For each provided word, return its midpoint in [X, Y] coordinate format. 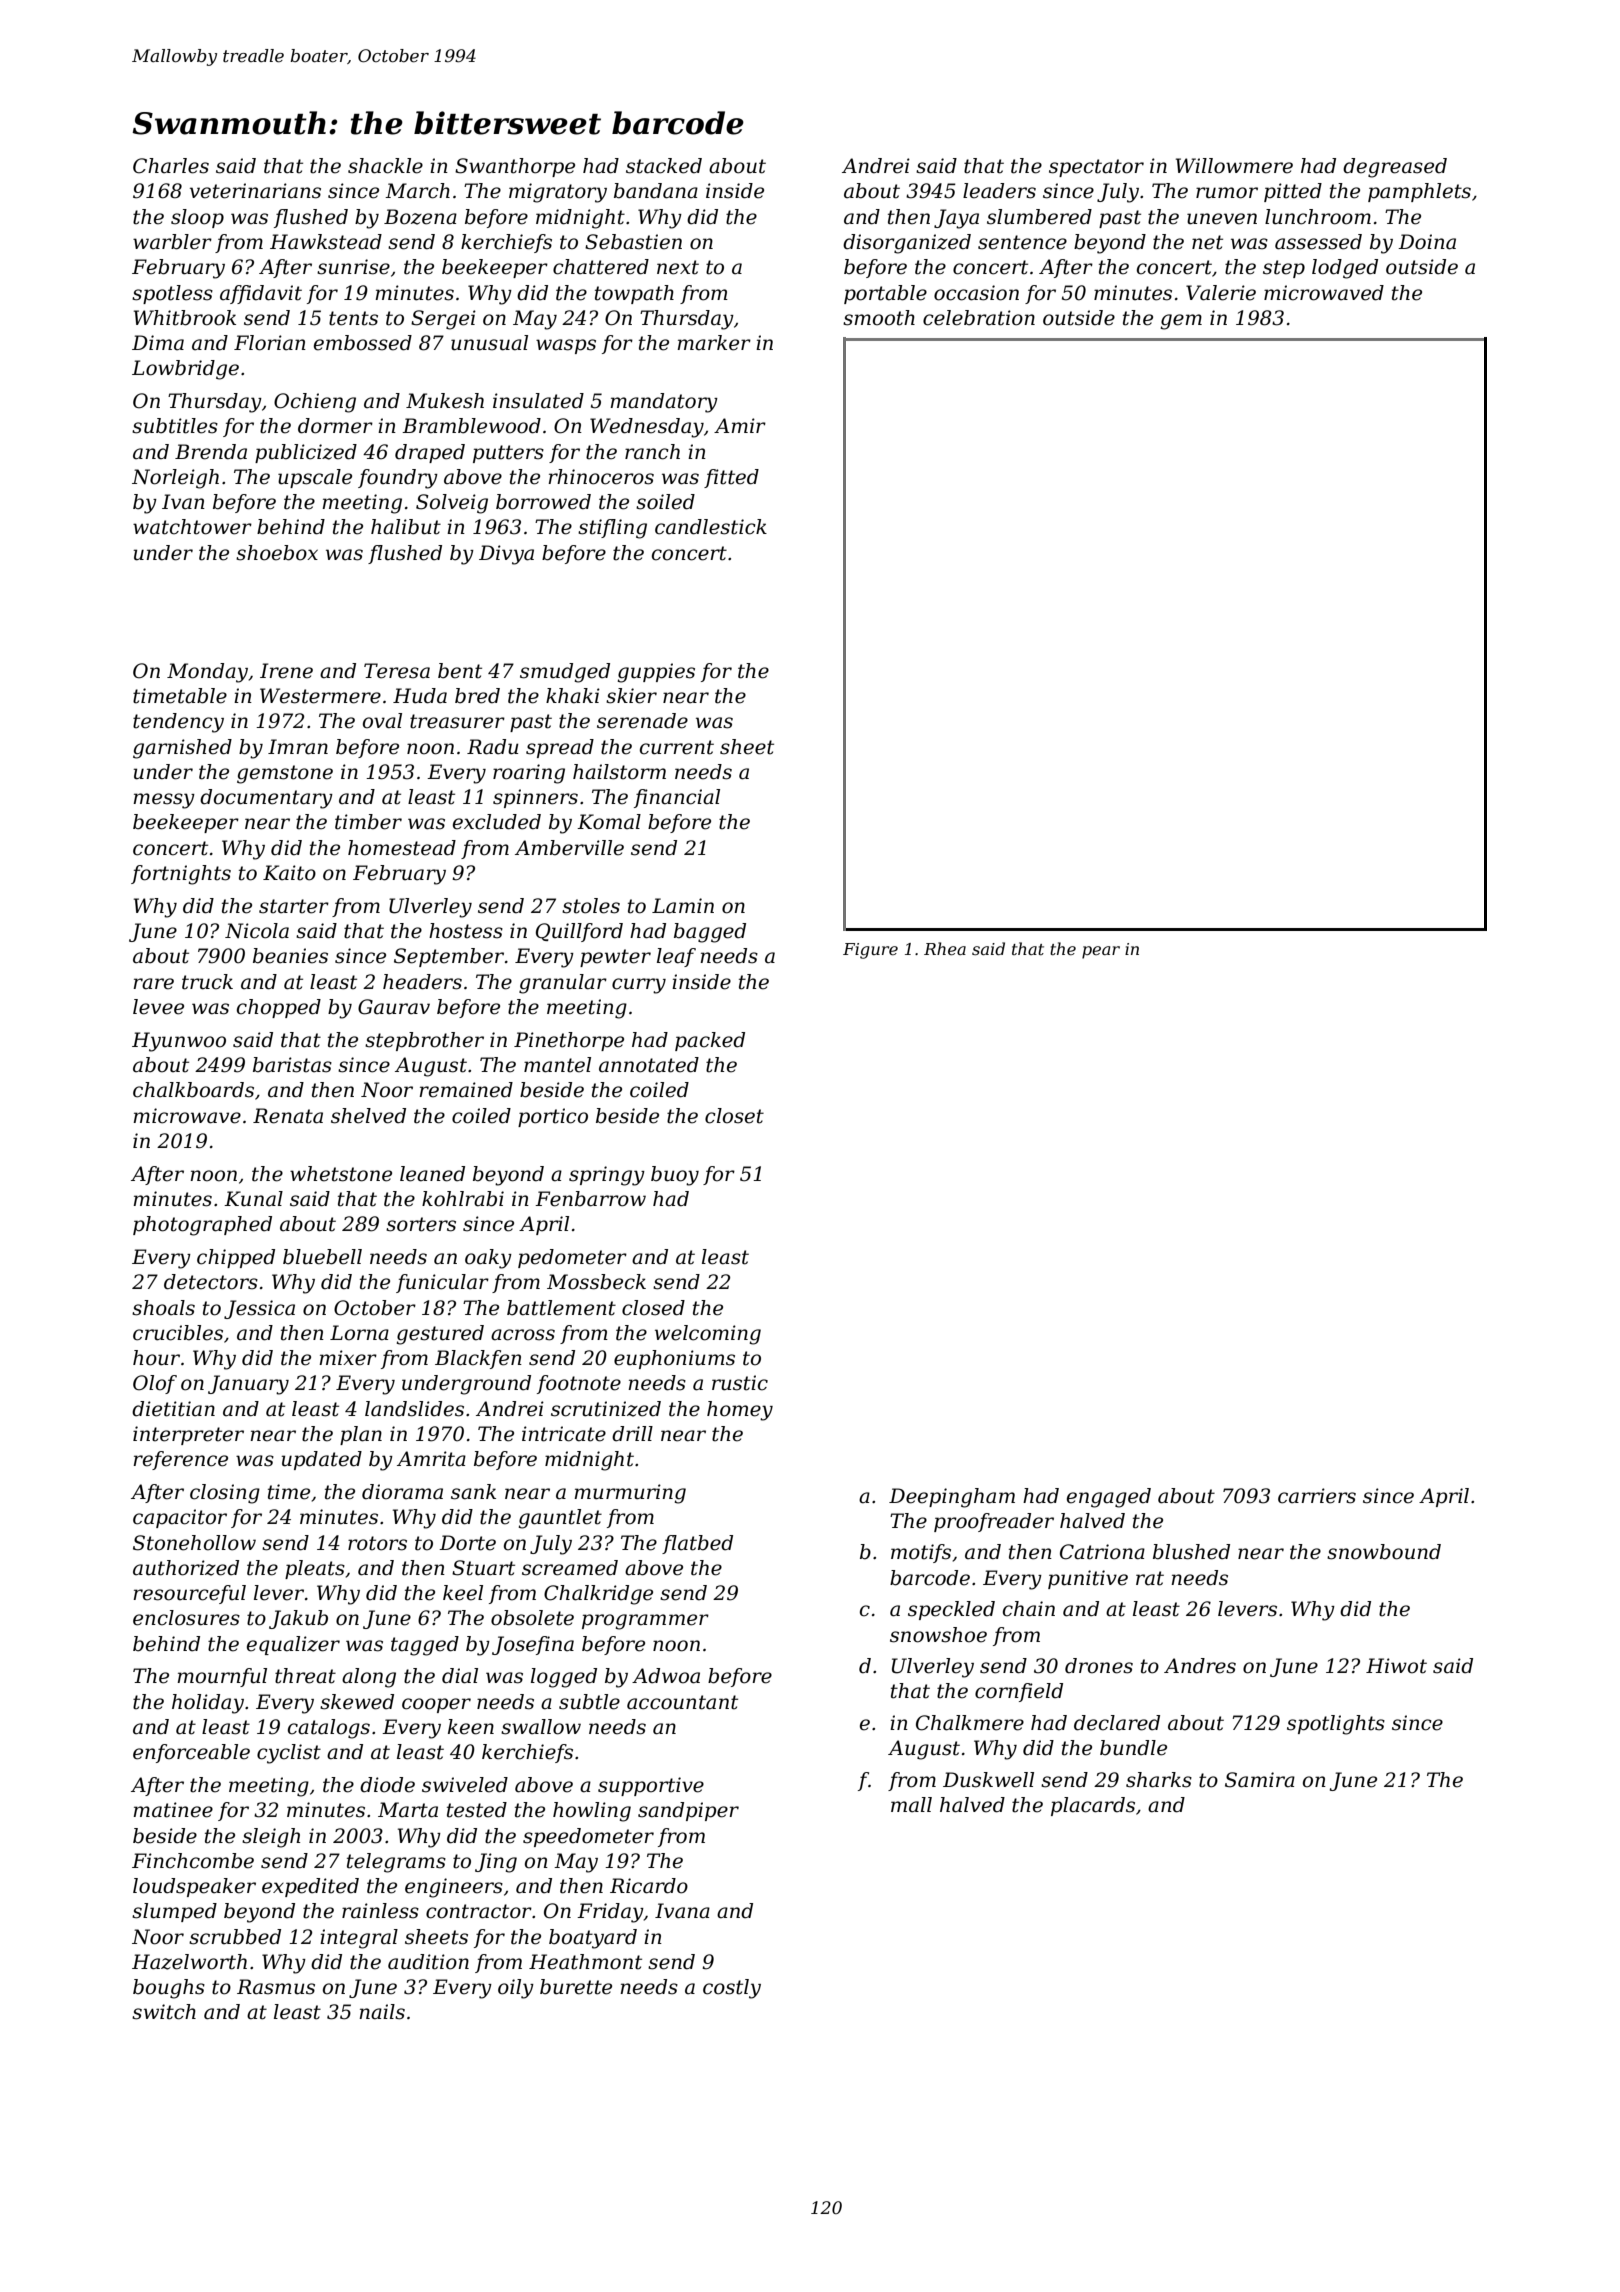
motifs [921, 1553]
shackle [385, 166]
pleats [315, 1569]
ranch [652, 452]
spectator [1096, 168]
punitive [1088, 1579]
